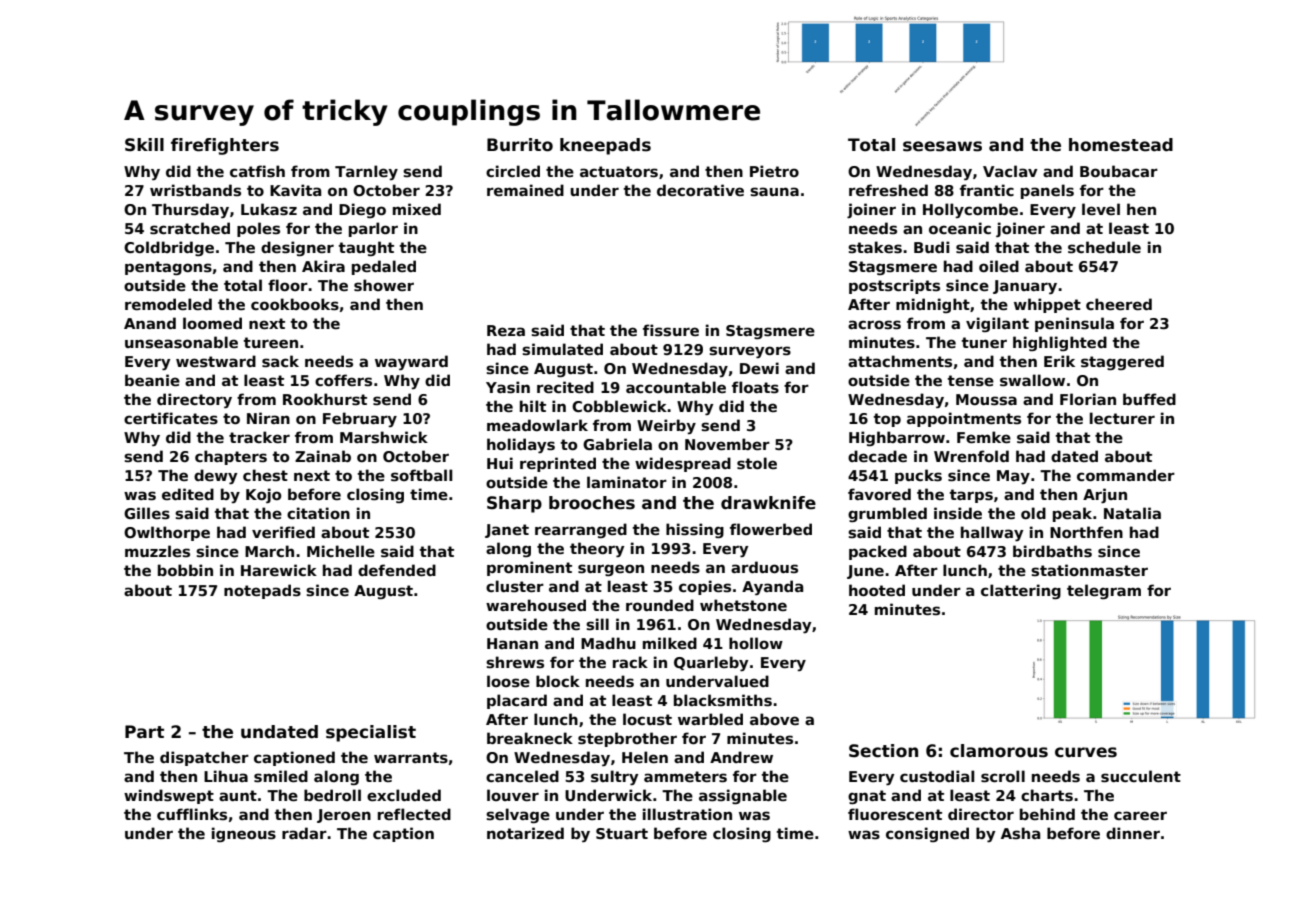 Image resolution: width=1308 pixels, height=924 pixels. What do you see at coordinates (515, 662) in the image?
I see `shrews` at bounding box center [515, 662].
